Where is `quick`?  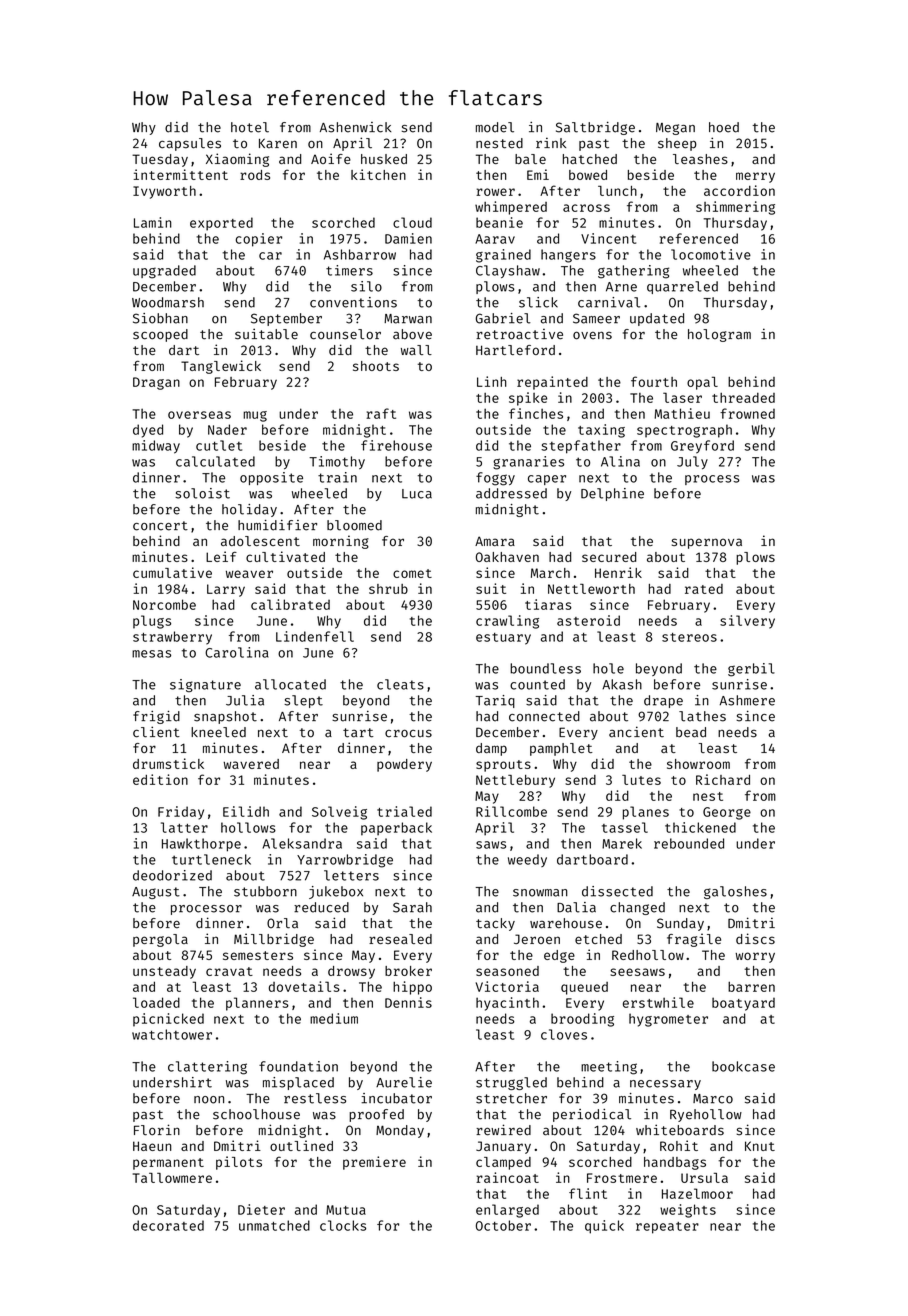
quick is located at coordinates (604, 1227).
